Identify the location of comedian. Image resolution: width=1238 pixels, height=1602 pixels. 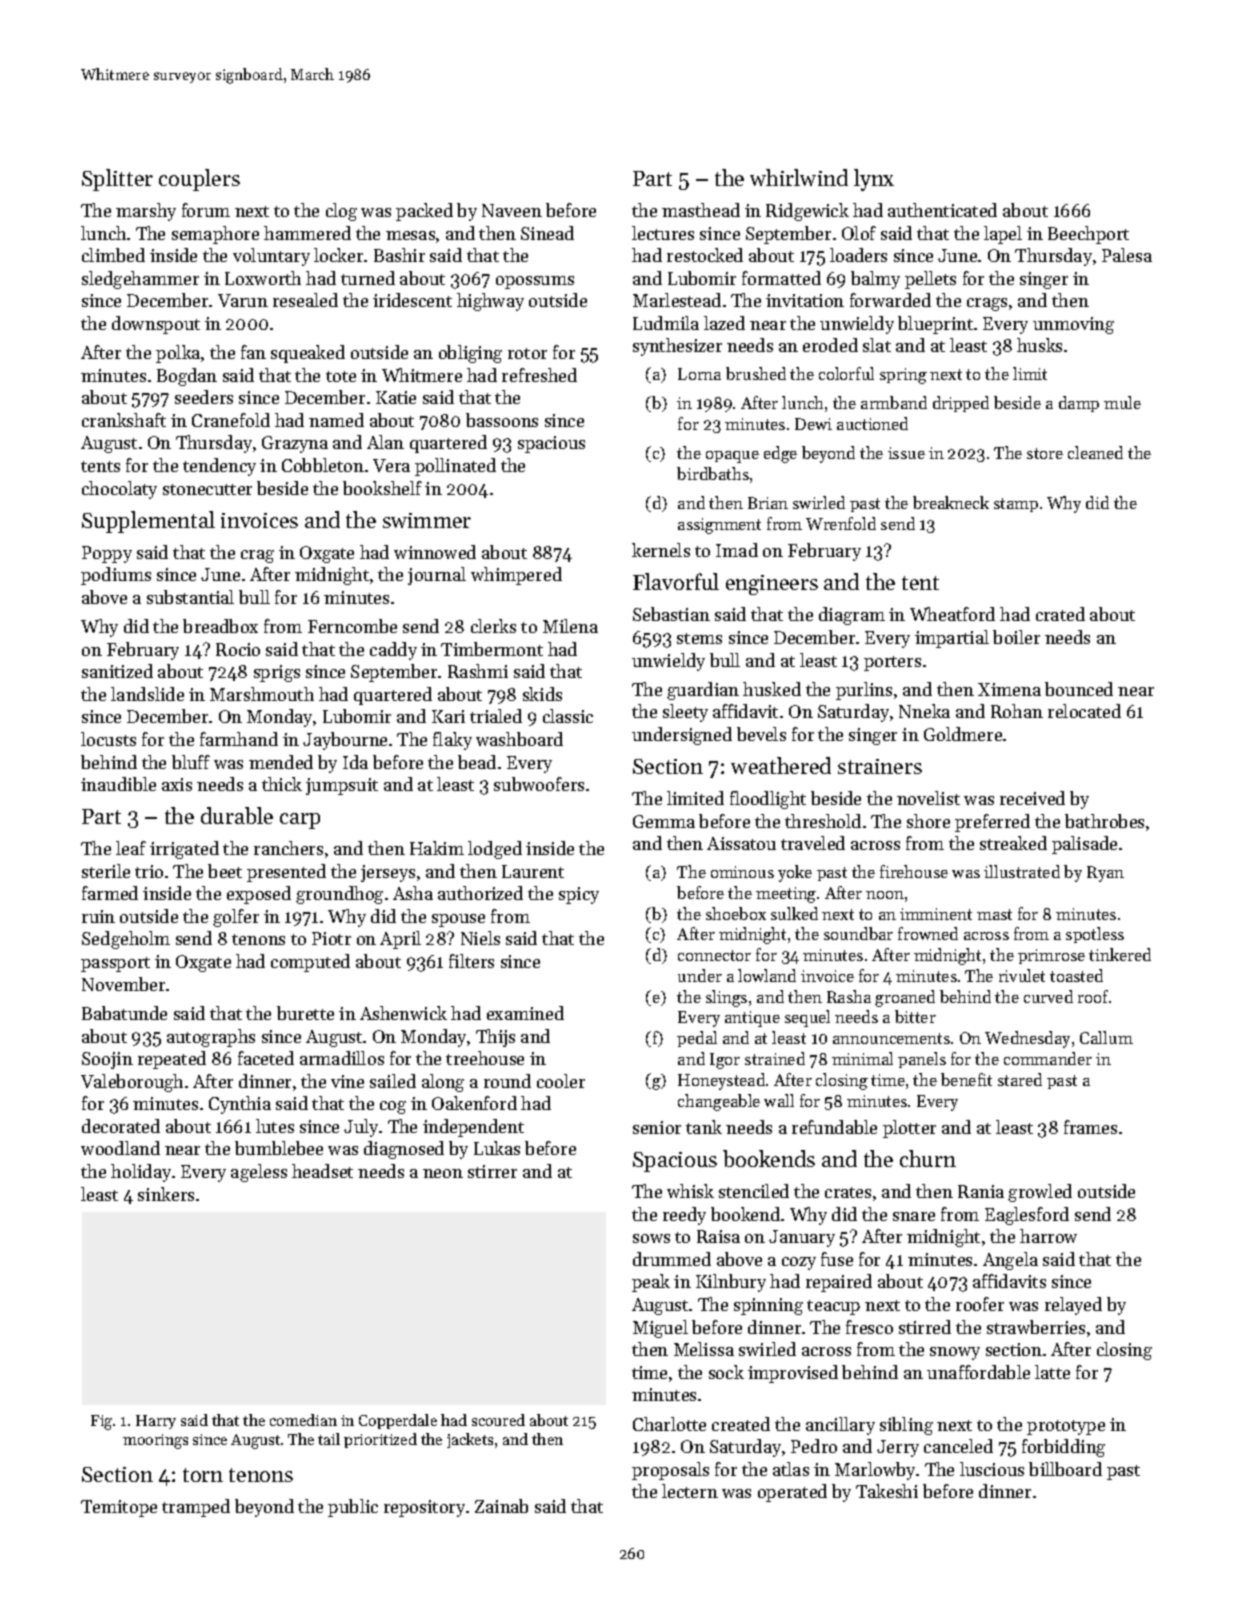
(303, 1420).
